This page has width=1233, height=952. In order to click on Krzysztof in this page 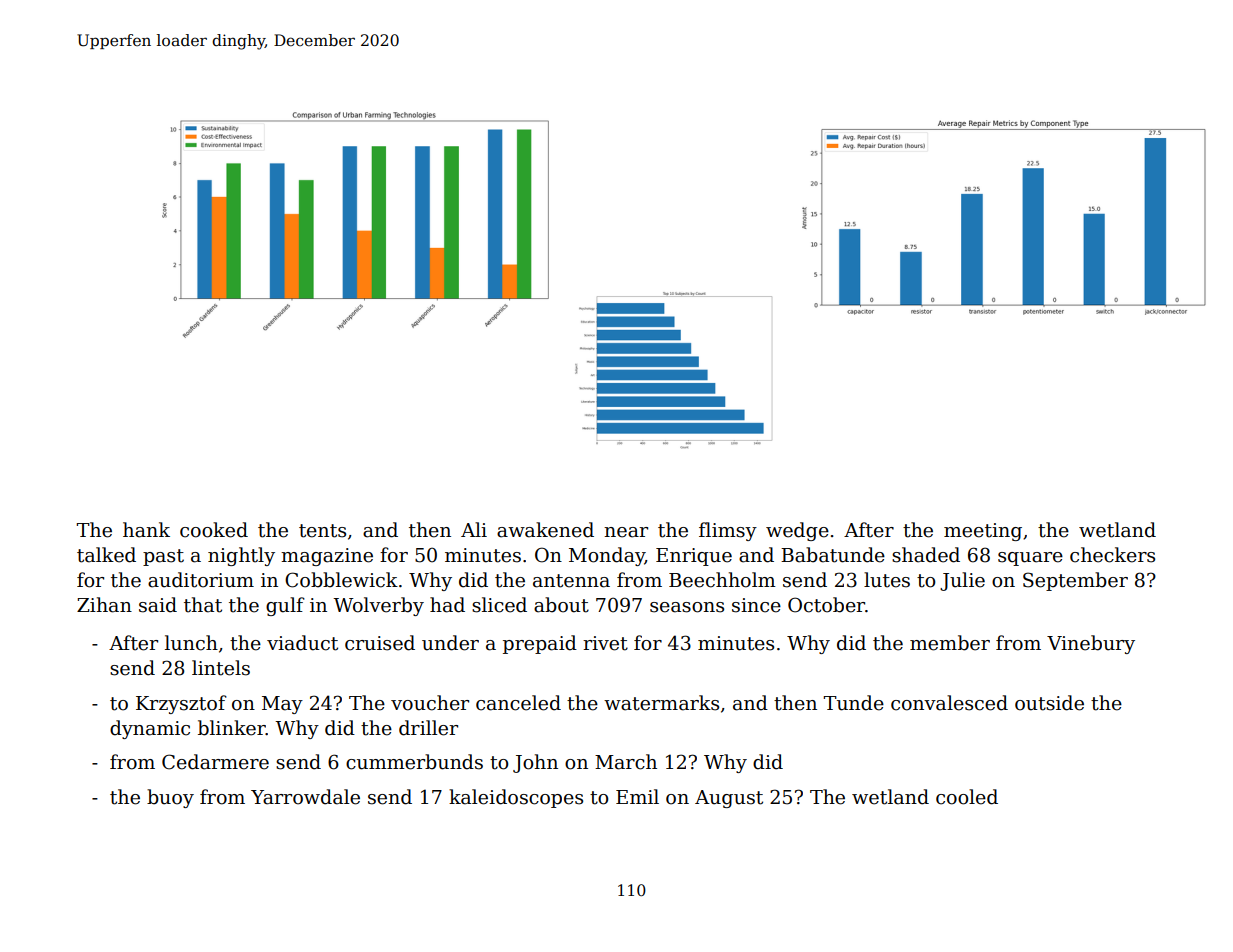, I will do `click(181, 704)`.
